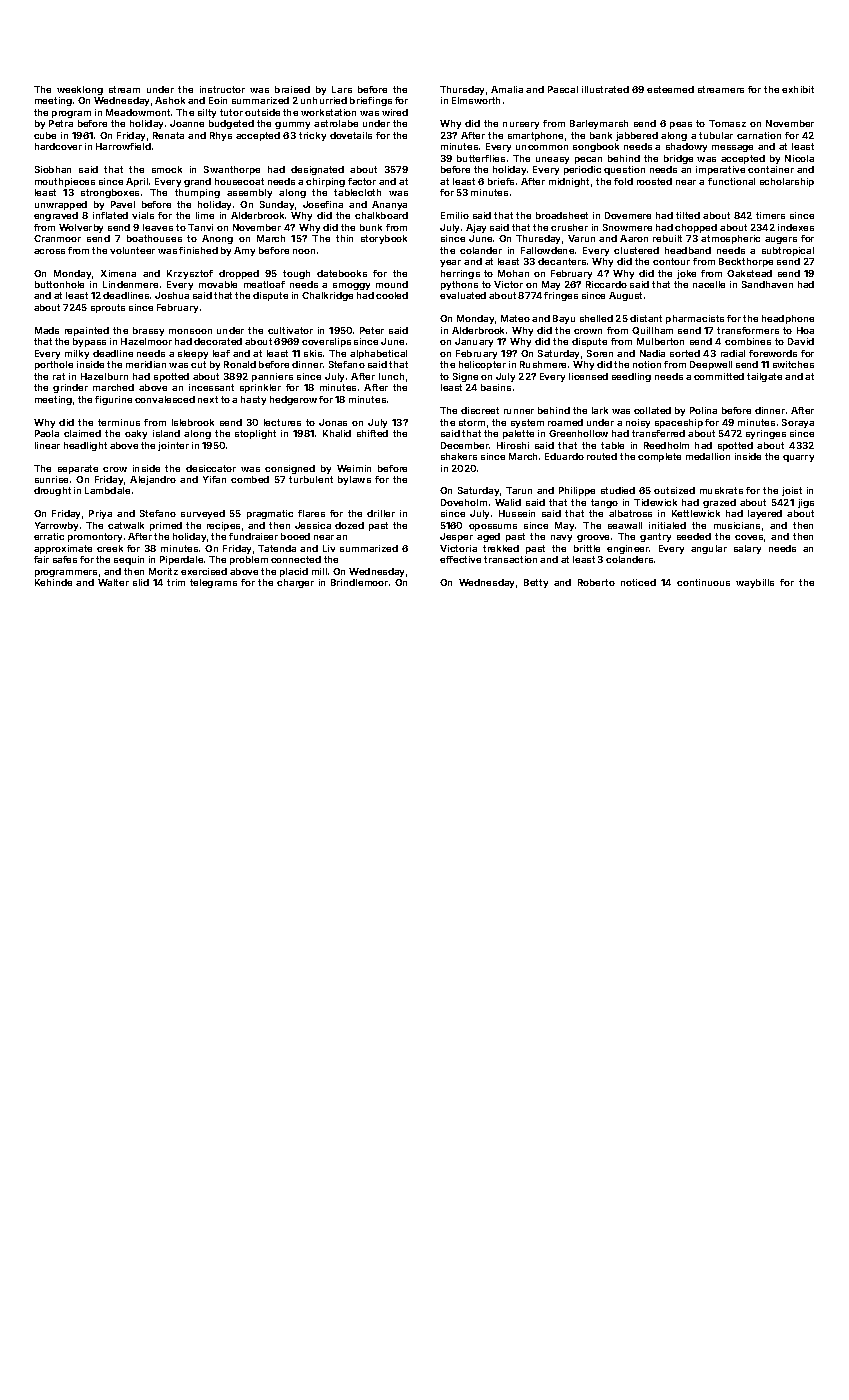 The height and width of the screenshot is (1400, 849). I want to click on Walter, so click(113, 582).
